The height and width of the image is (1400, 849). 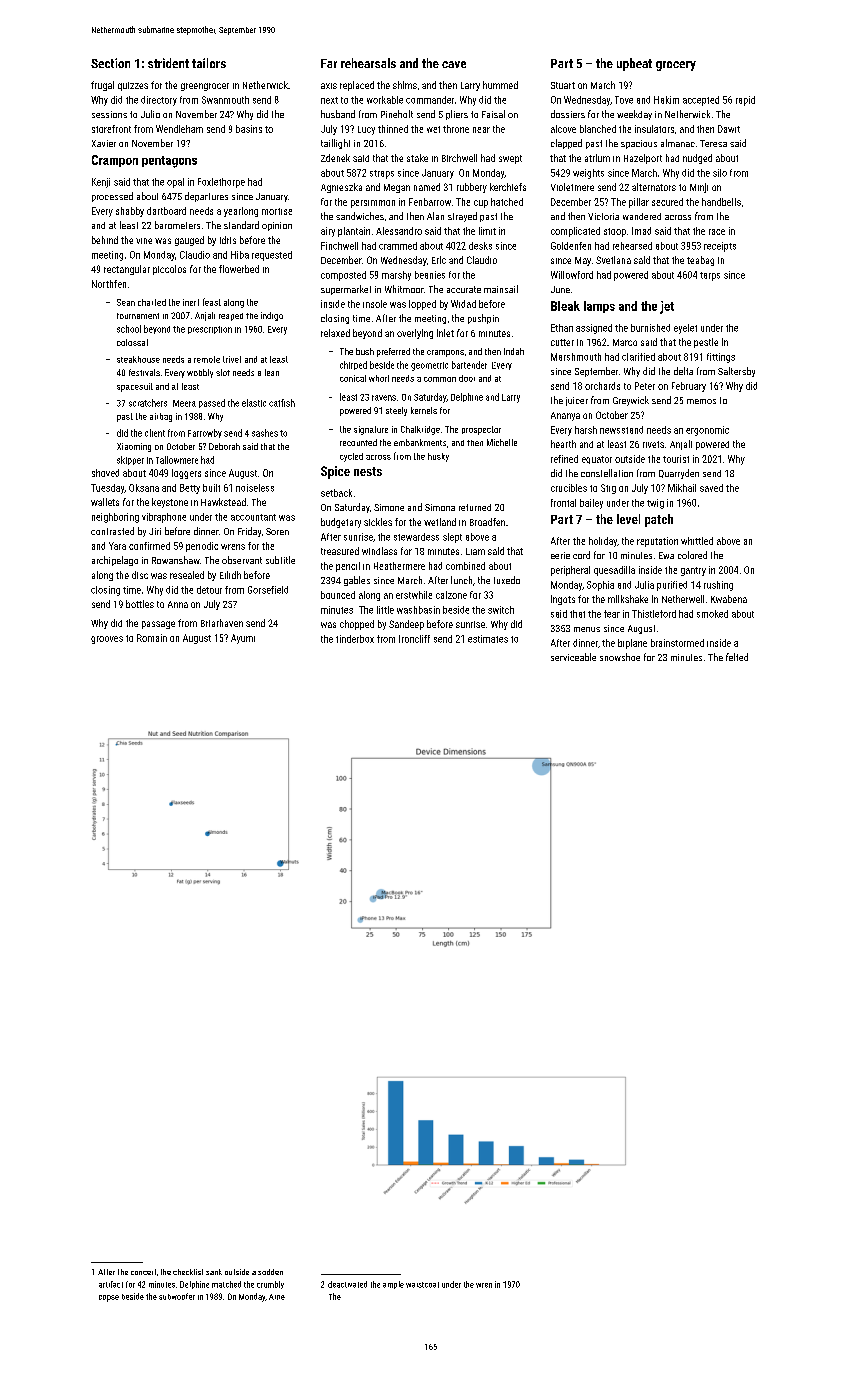 What do you see at coordinates (501, 289) in the image?
I see `mainsail` at bounding box center [501, 289].
